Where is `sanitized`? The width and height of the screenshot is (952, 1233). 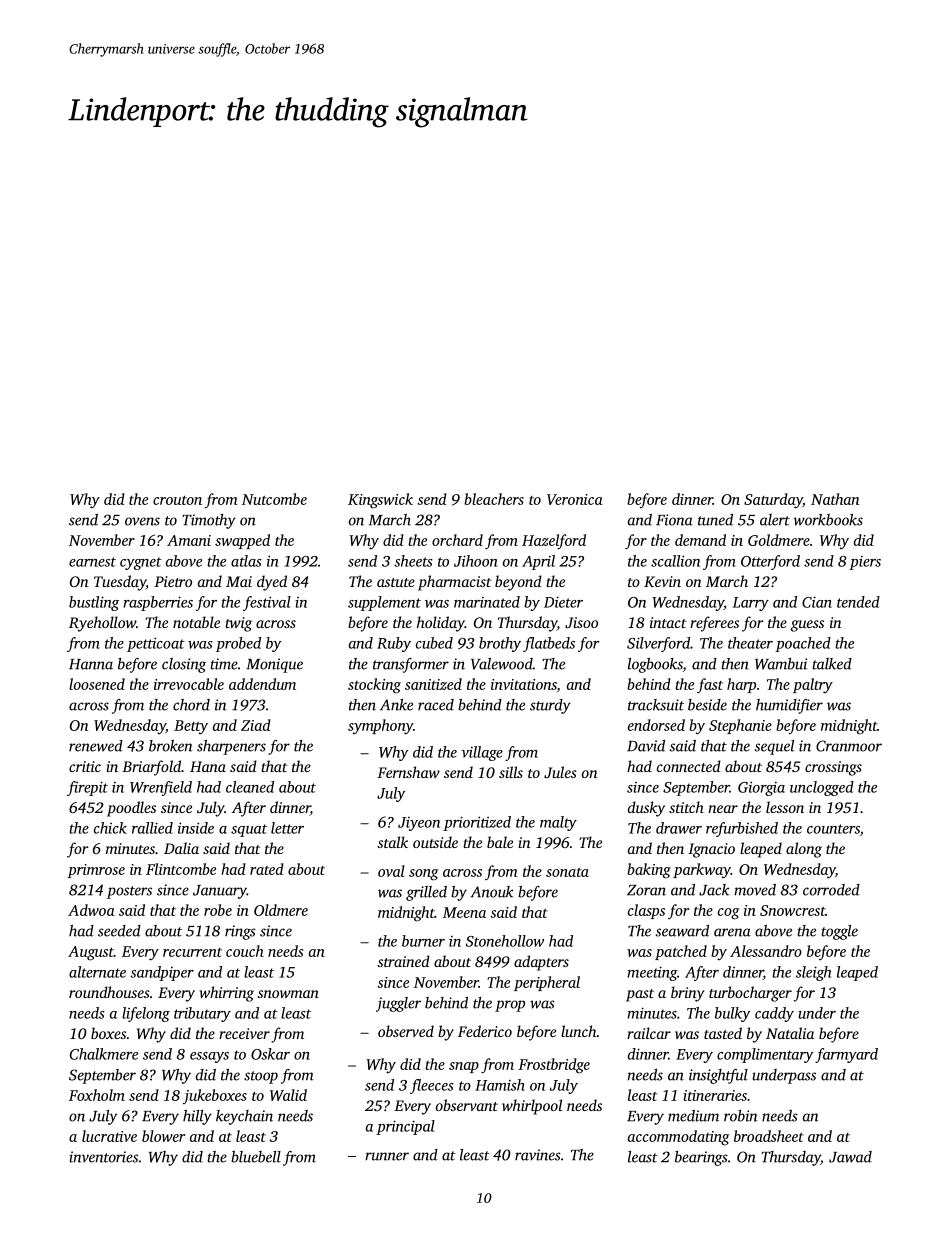
sanitized is located at coordinates (433, 684).
